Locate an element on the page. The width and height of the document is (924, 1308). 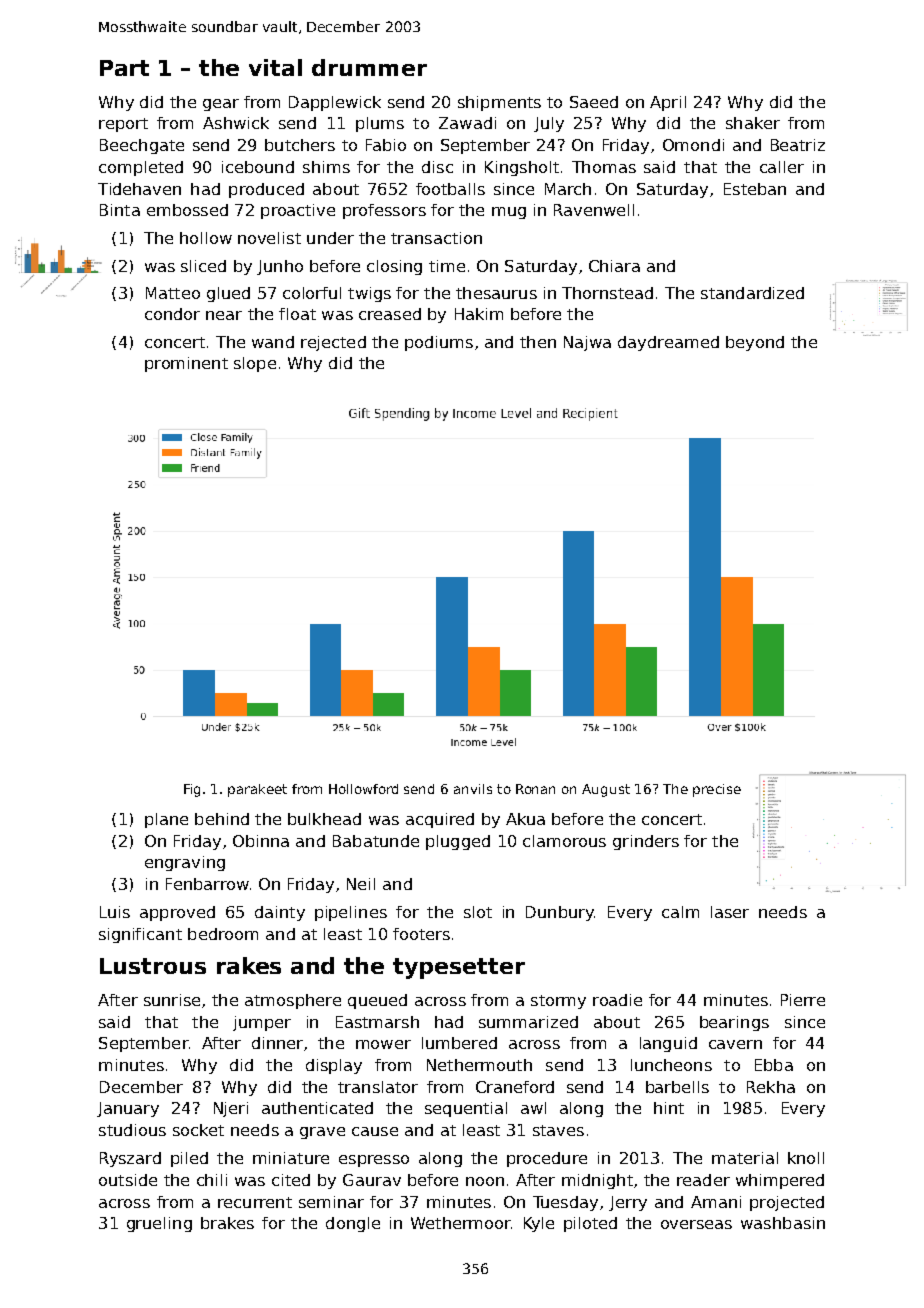
washbasin is located at coordinates (783, 1223).
